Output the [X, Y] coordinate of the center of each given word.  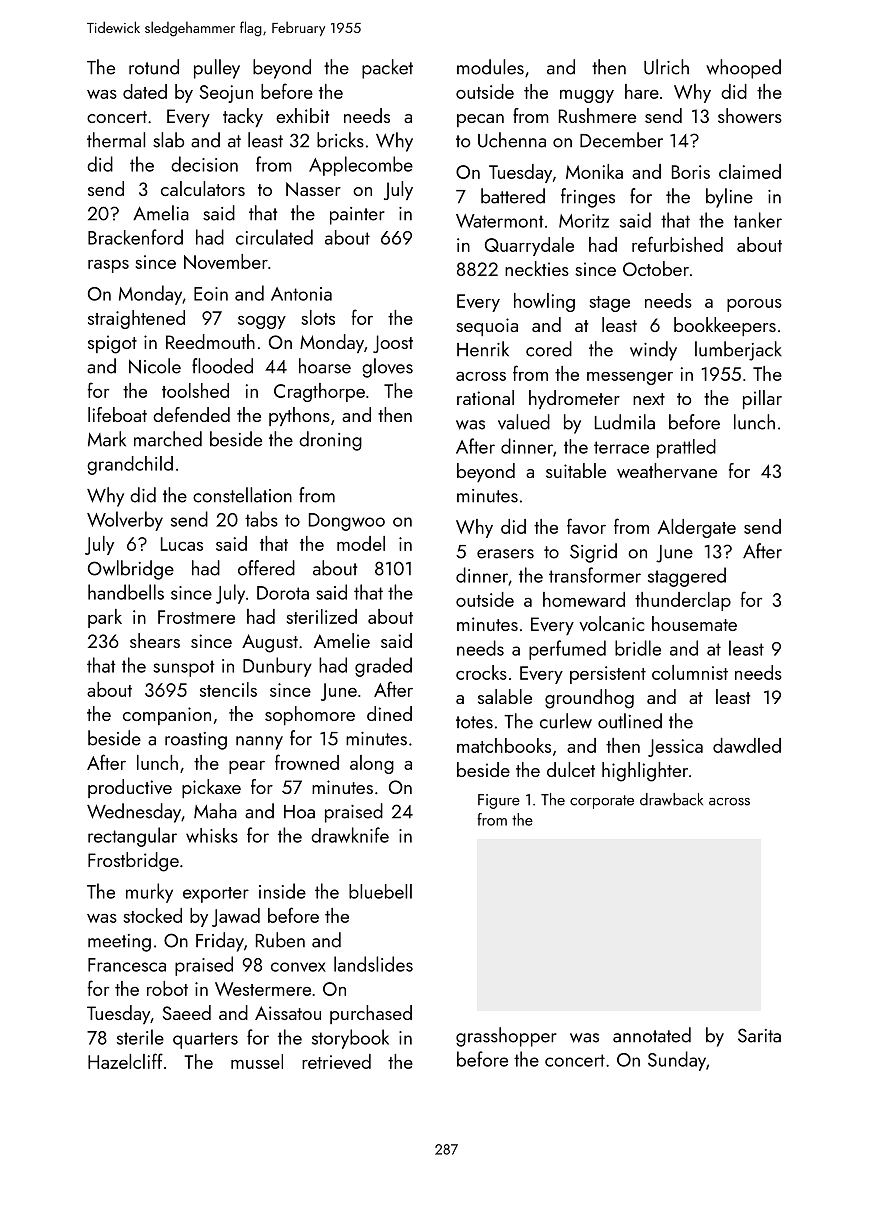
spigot [112, 344]
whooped [743, 69]
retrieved [336, 1061]
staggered [687, 577]
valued [524, 422]
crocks [481, 672]
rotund [154, 67]
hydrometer [574, 399]
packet [387, 69]
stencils [228, 689]
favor [586, 526]
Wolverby [125, 521]
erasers [505, 554]
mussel [257, 1061]
